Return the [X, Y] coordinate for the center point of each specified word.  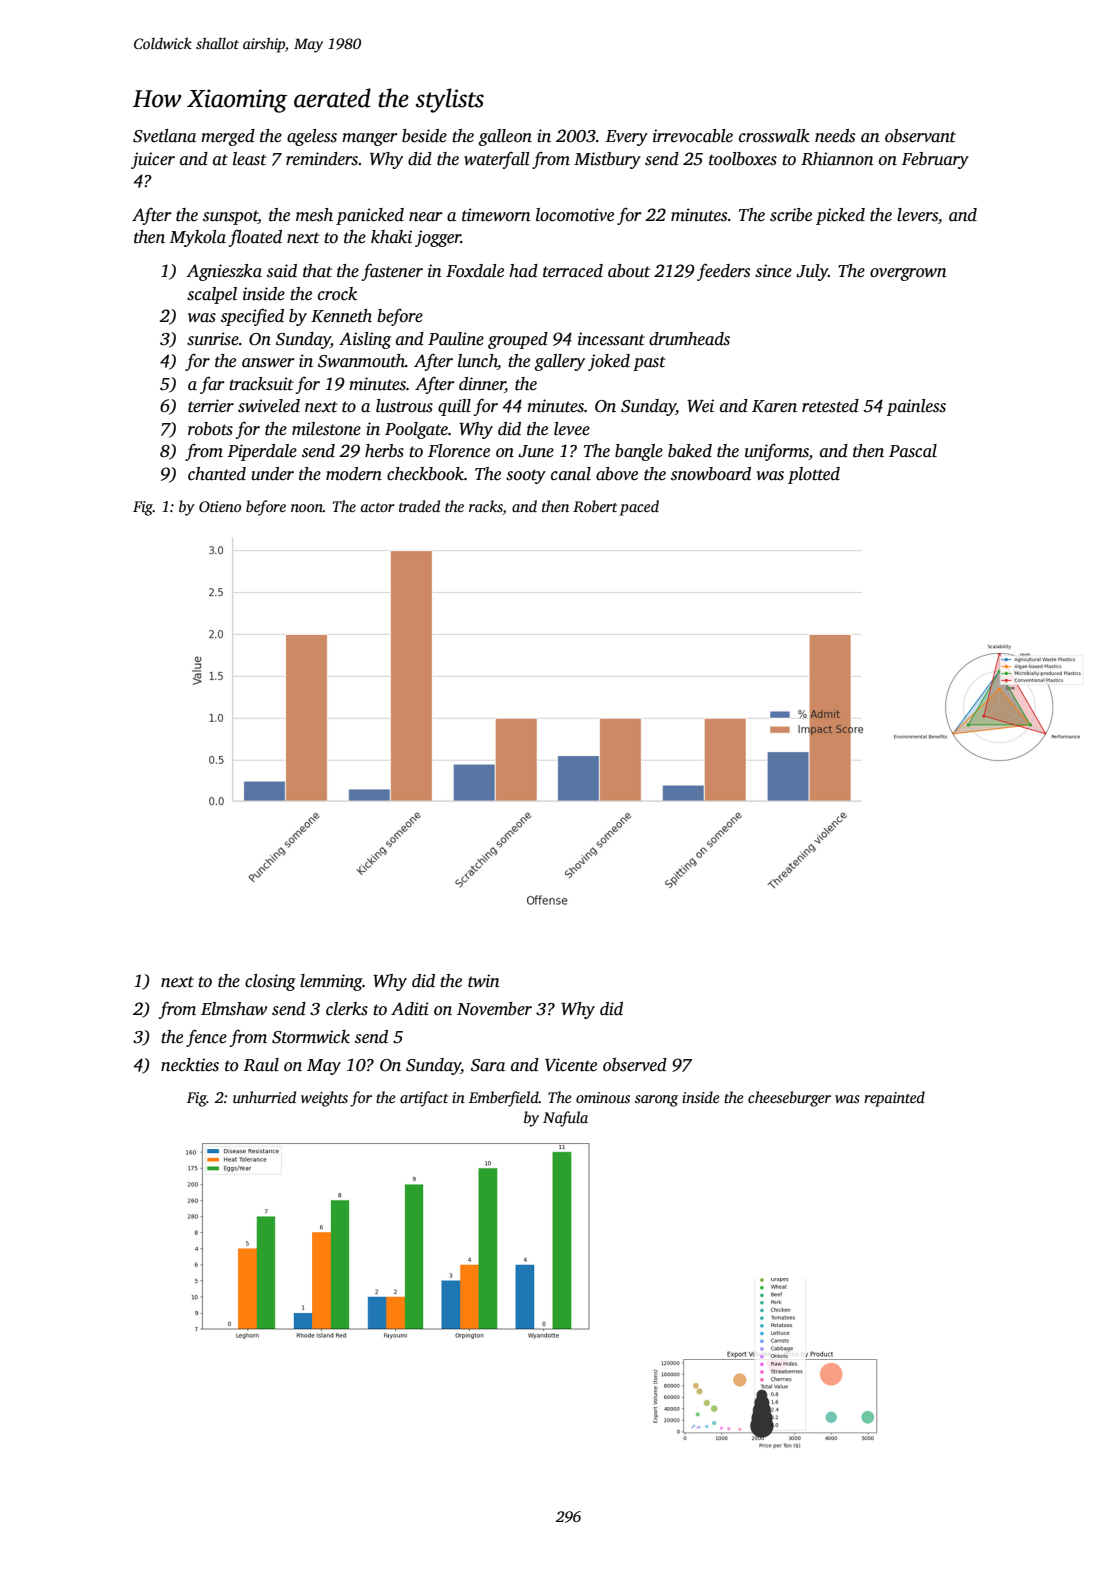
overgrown [908, 274]
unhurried [264, 1097]
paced [639, 508]
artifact [424, 1099]
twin [484, 981]
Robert [595, 506]
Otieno [220, 506]
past [649, 363]
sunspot [230, 217]
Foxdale [475, 271]
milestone [326, 429]
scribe [791, 215]
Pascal [913, 451]
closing [270, 982]
